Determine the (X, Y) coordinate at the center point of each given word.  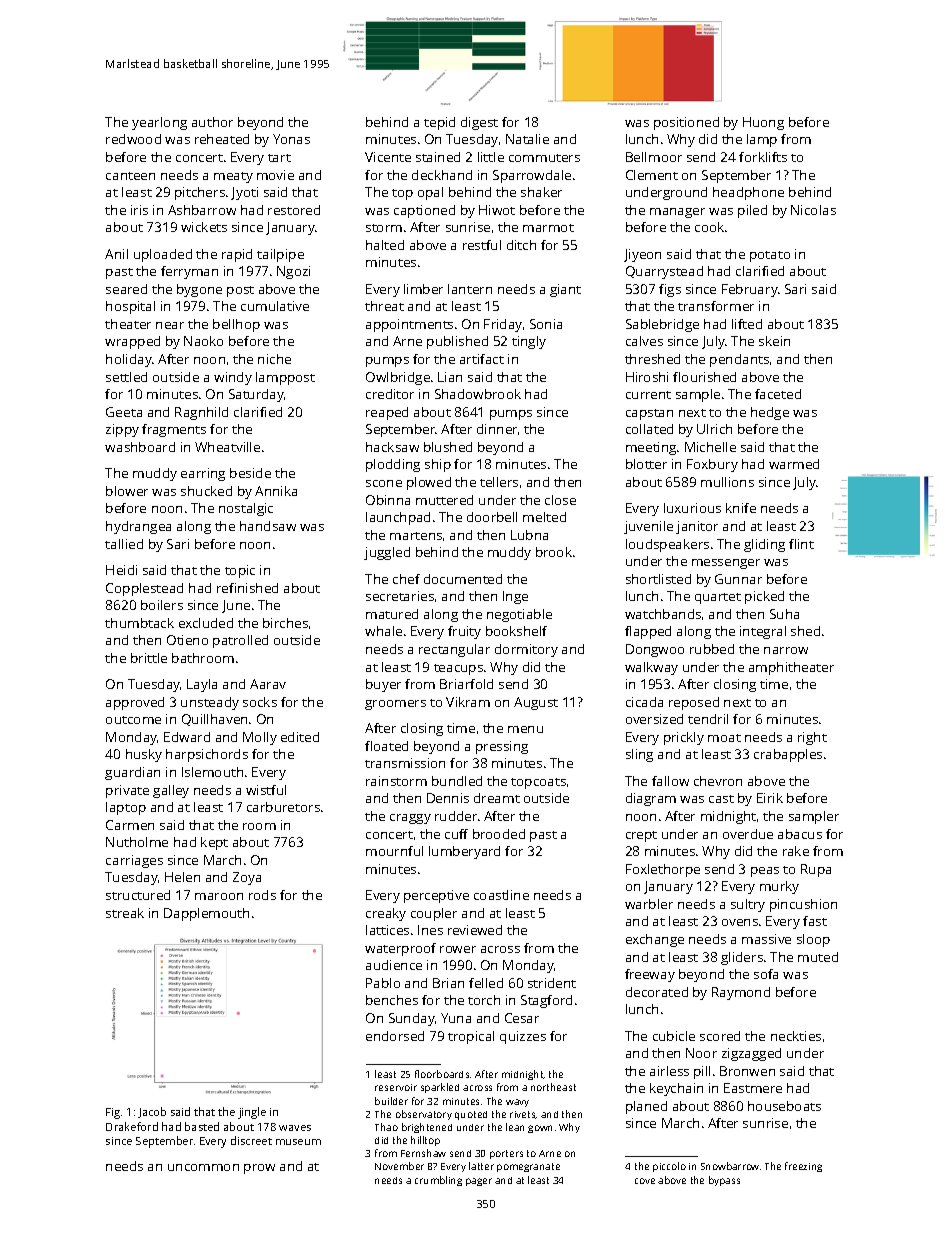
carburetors (283, 807)
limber (423, 289)
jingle (252, 1113)
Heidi (121, 570)
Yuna (456, 1018)
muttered (444, 500)
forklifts (763, 157)
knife (741, 508)
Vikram (468, 702)
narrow (786, 650)
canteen (130, 176)
